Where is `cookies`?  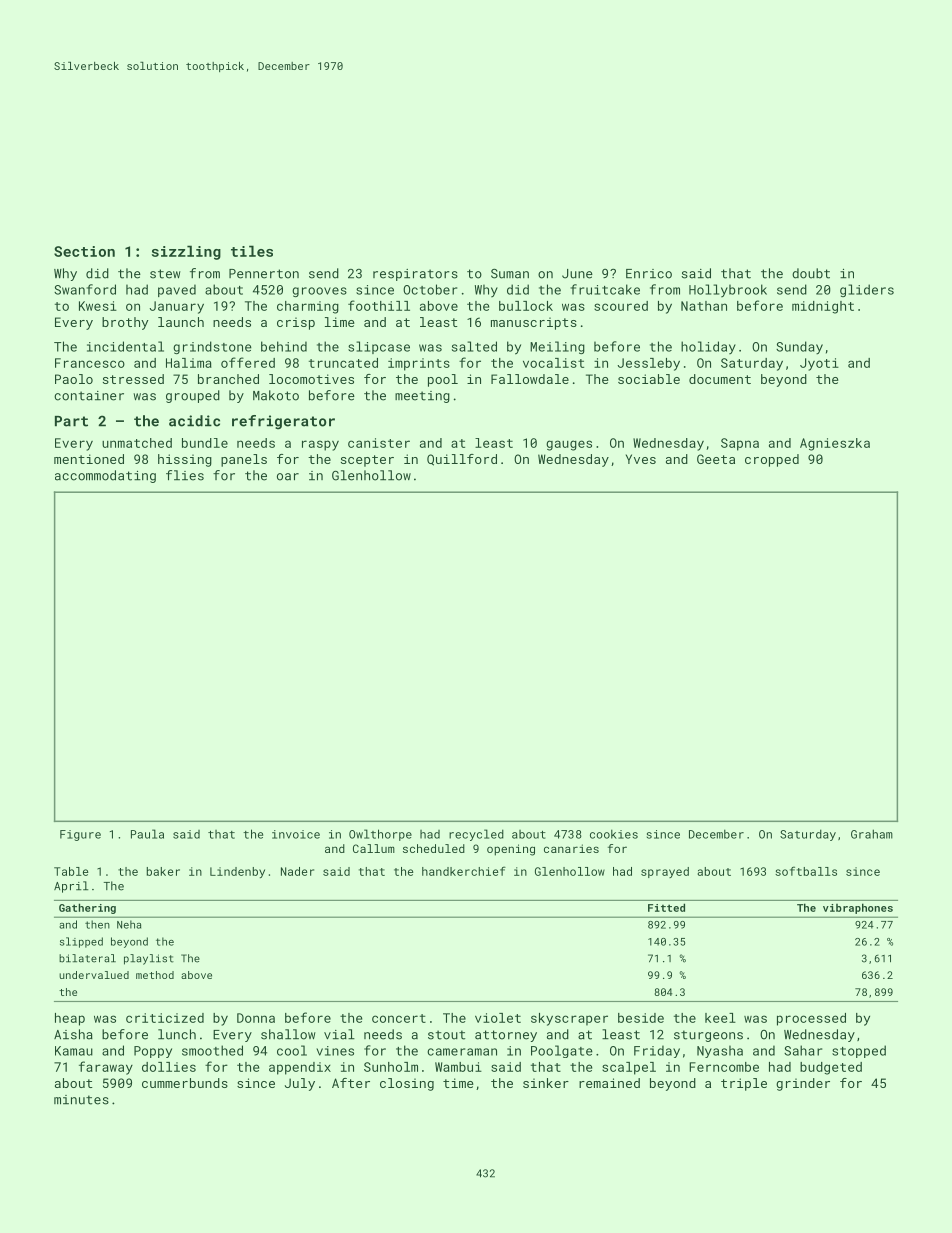 cookies is located at coordinates (614, 834).
